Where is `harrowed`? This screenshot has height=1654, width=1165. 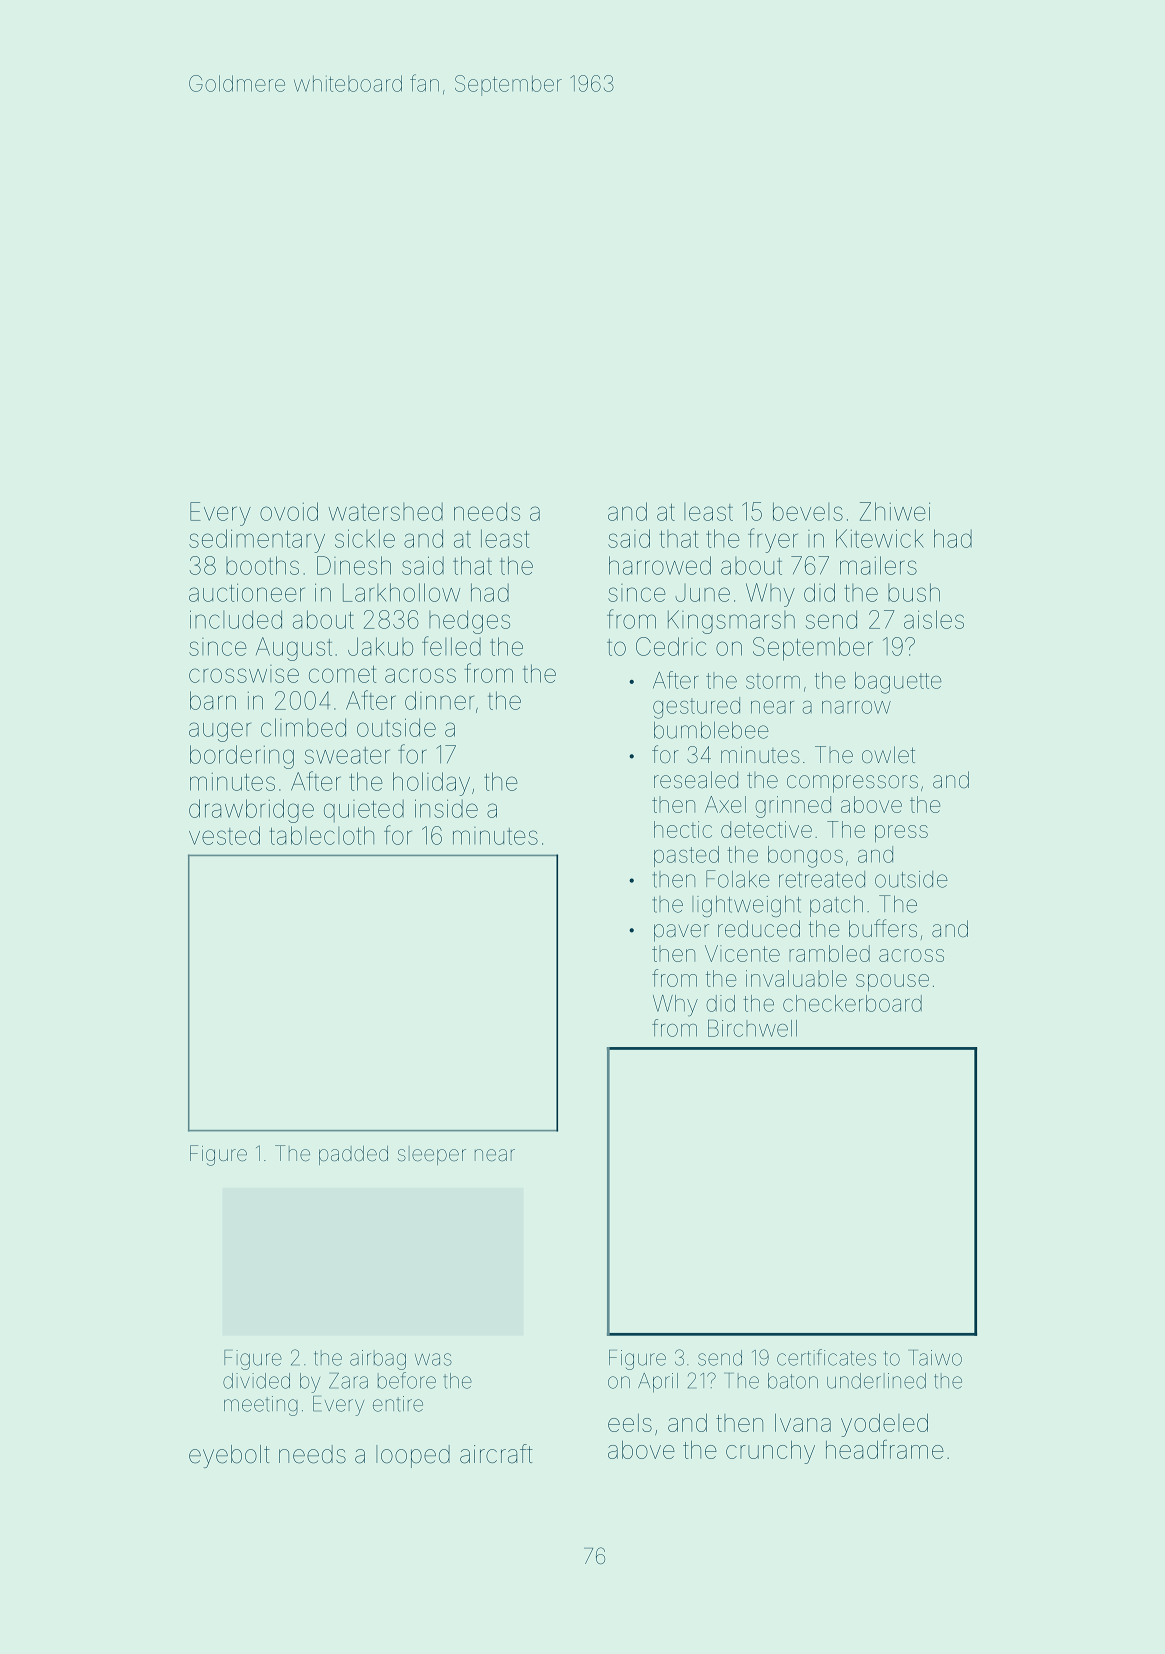 harrowed is located at coordinates (660, 565).
